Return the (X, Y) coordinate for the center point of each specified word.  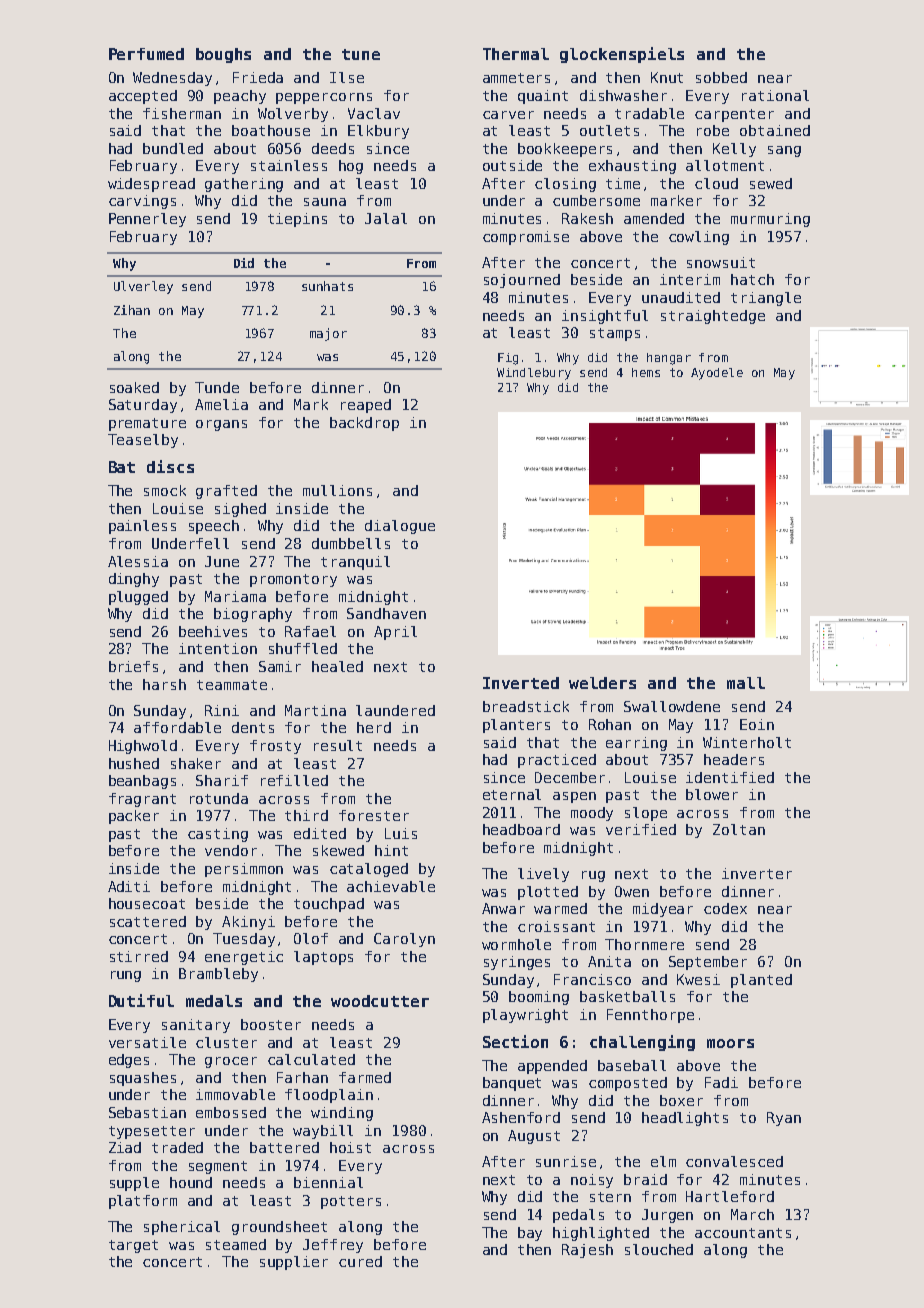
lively (543, 875)
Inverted (521, 683)
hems (646, 372)
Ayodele (717, 374)
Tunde (217, 387)
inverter (757, 873)
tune (361, 54)
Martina (315, 710)
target (133, 1246)
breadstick (526, 706)
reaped (366, 406)
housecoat (147, 903)
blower (712, 794)
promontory (293, 580)
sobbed (721, 77)
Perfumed (146, 54)
